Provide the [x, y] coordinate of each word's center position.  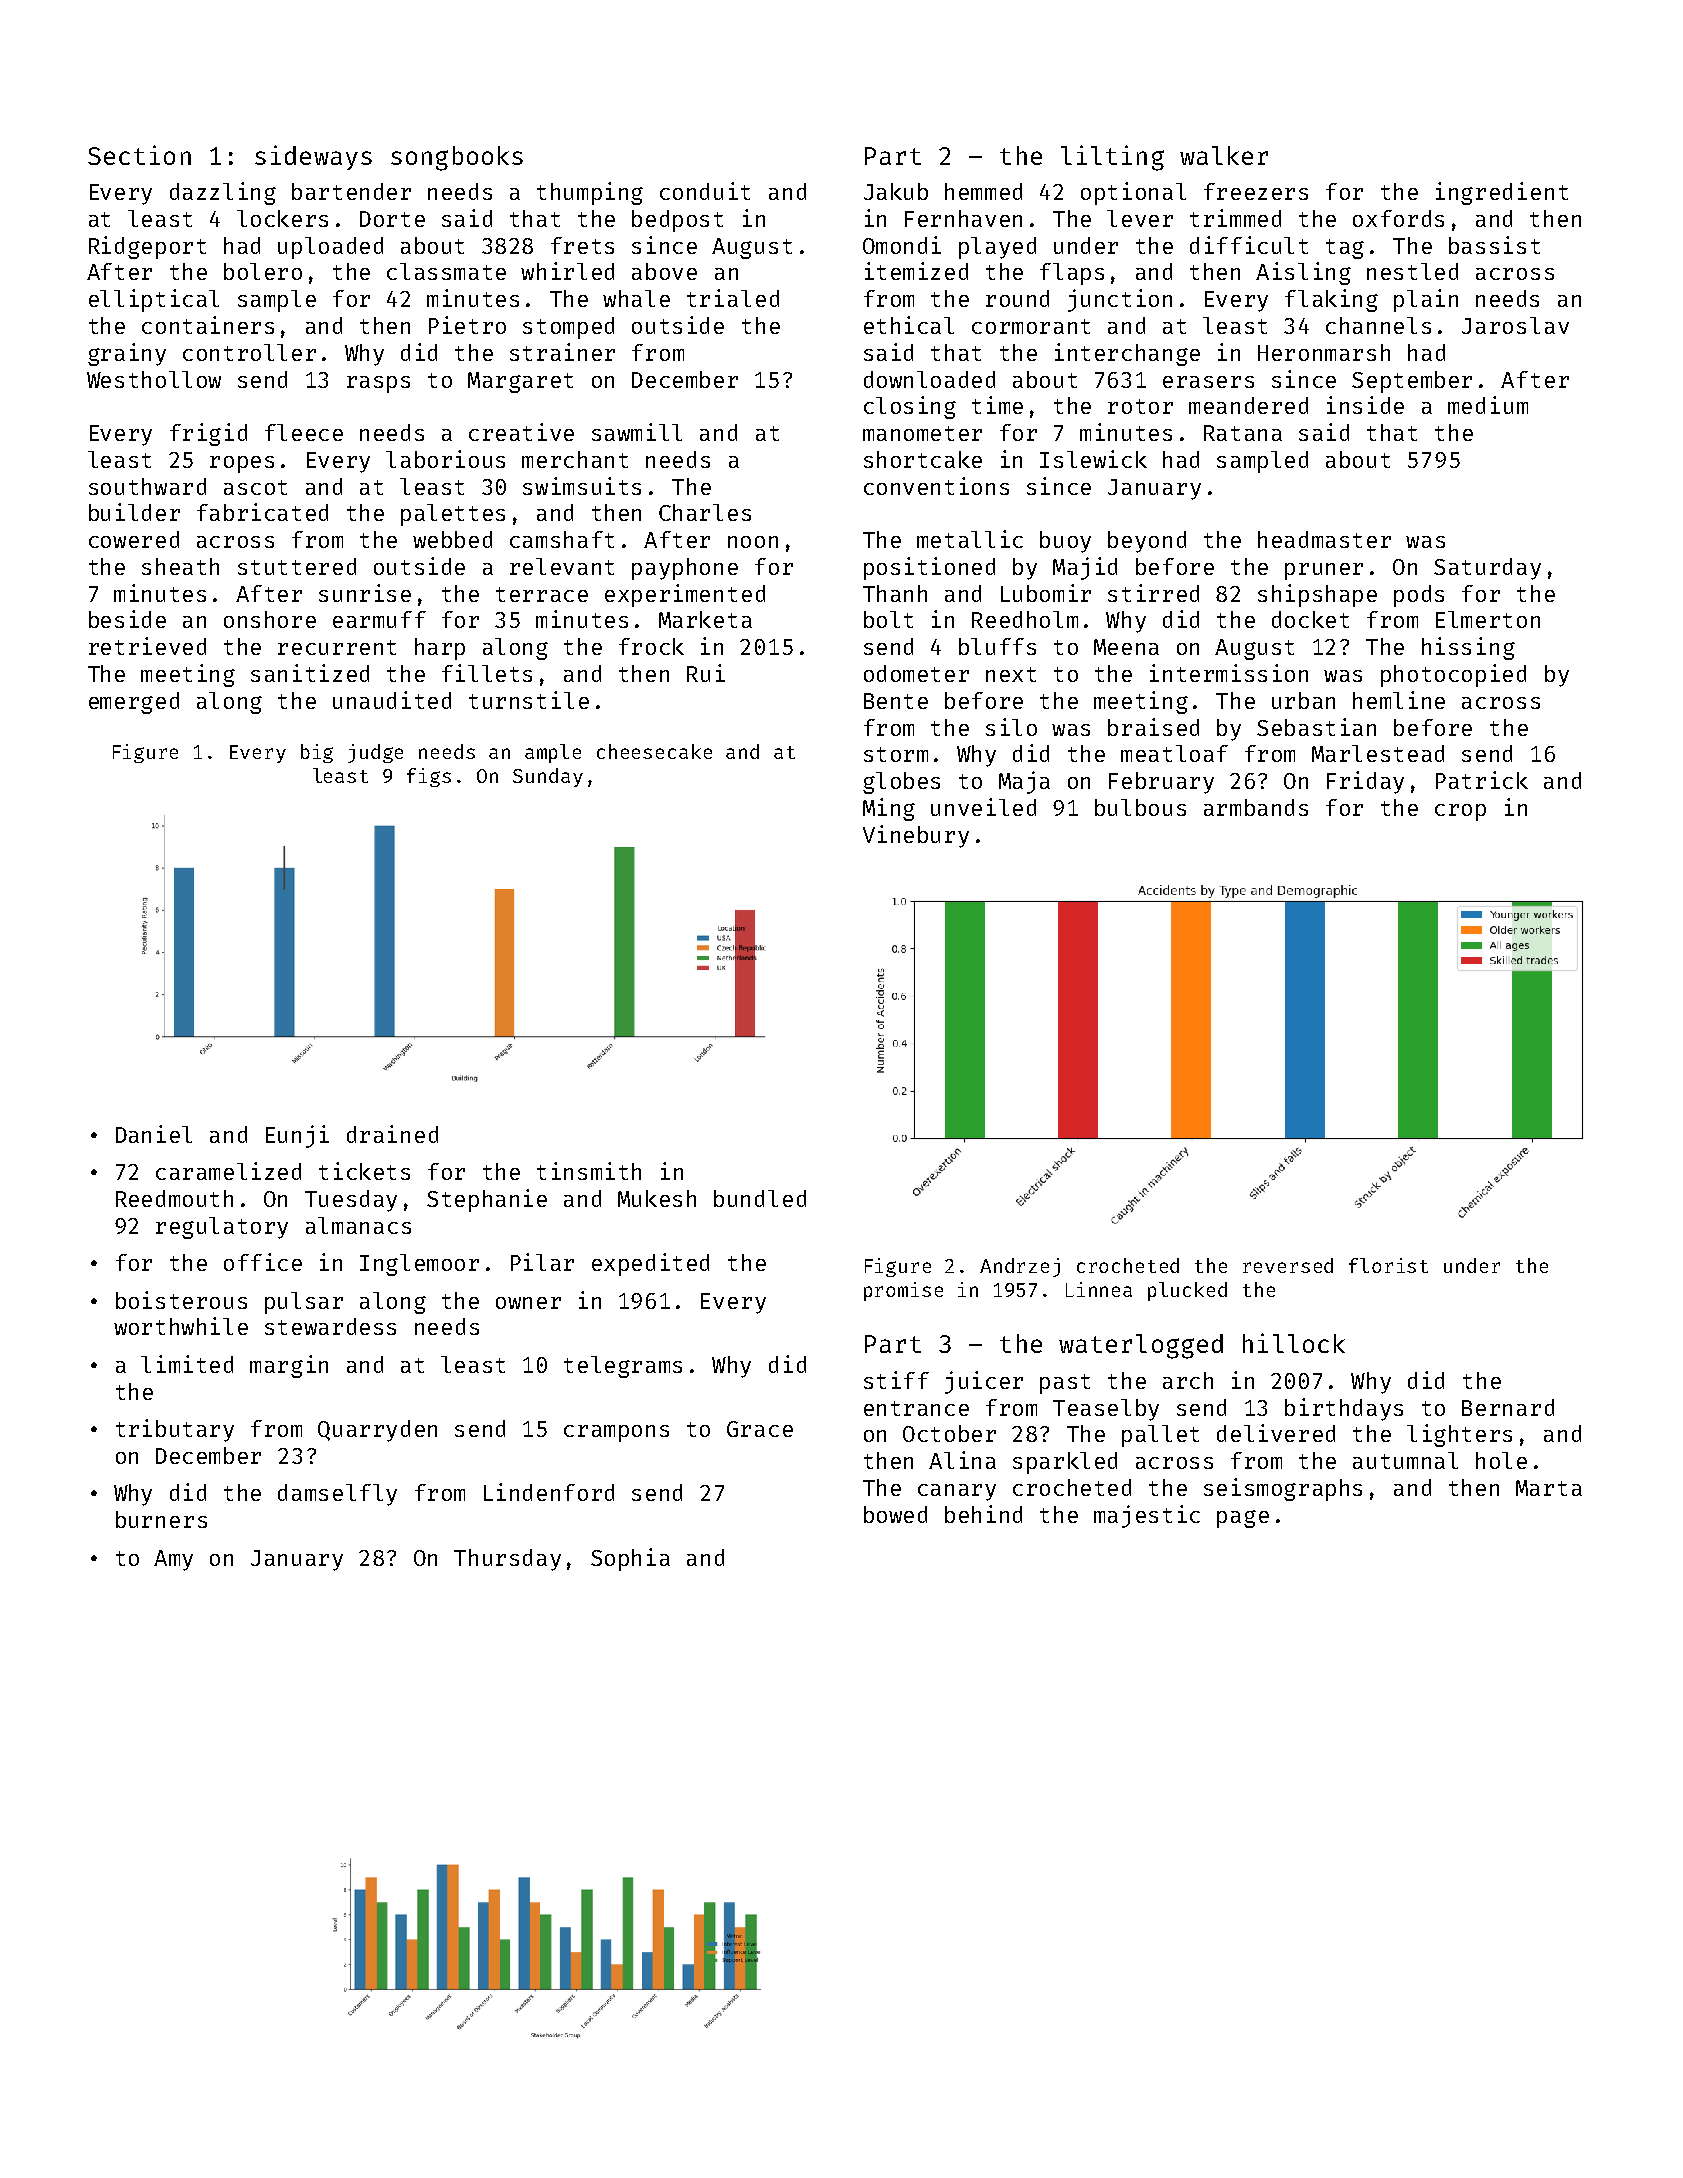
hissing [1468, 648]
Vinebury [916, 836]
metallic [970, 539]
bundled [760, 1198]
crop [1460, 812]
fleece [304, 432]
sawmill [637, 432]
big [317, 753]
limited [187, 1364]
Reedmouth [174, 1198]
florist [1388, 1265]
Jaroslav [1515, 325]
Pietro [467, 325]
